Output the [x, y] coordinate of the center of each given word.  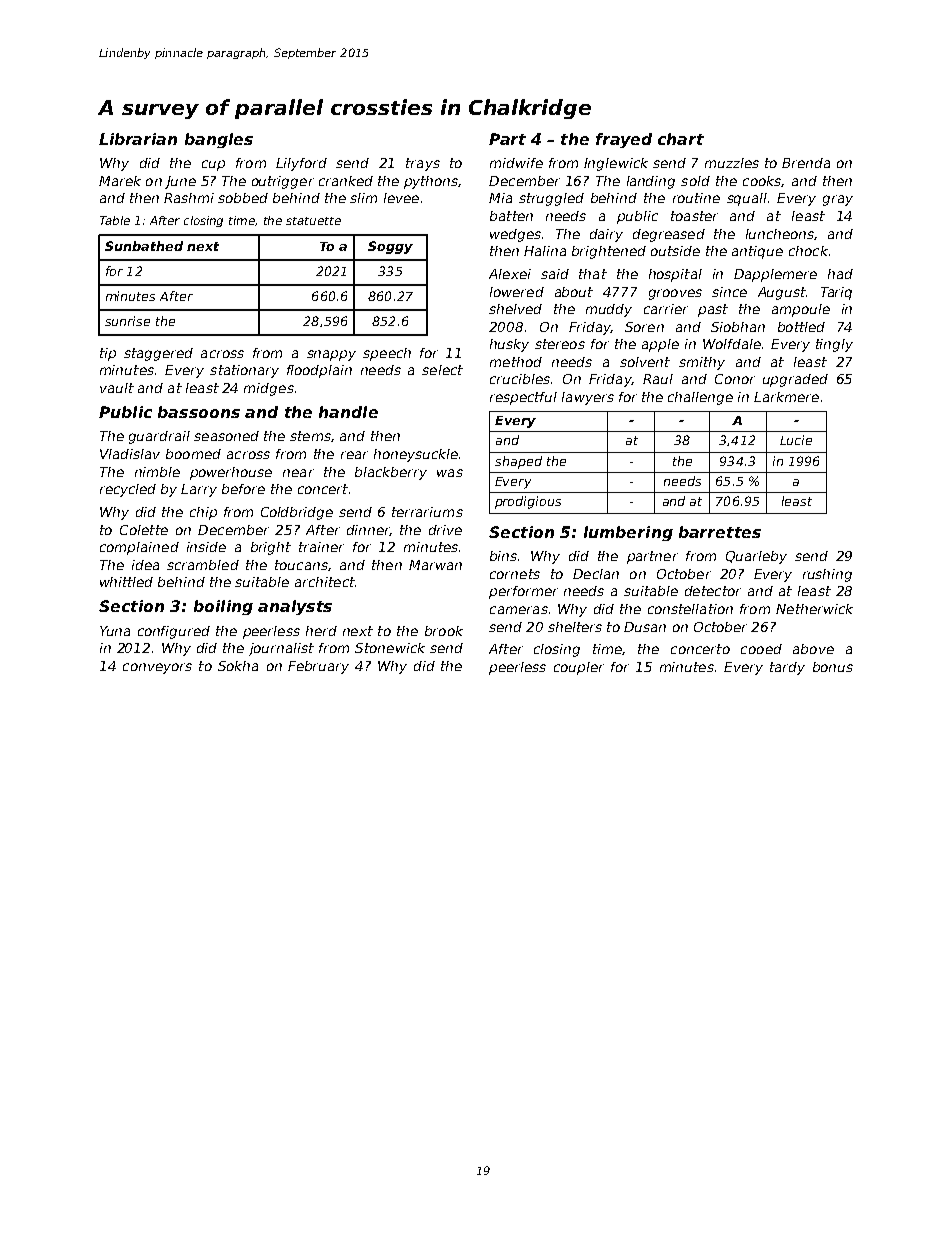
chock [808, 251]
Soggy [390, 247]
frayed [624, 140]
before [243, 489]
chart [681, 139]
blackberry [391, 473]
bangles [219, 140]
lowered [517, 292]
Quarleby [756, 557]
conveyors [157, 668]
